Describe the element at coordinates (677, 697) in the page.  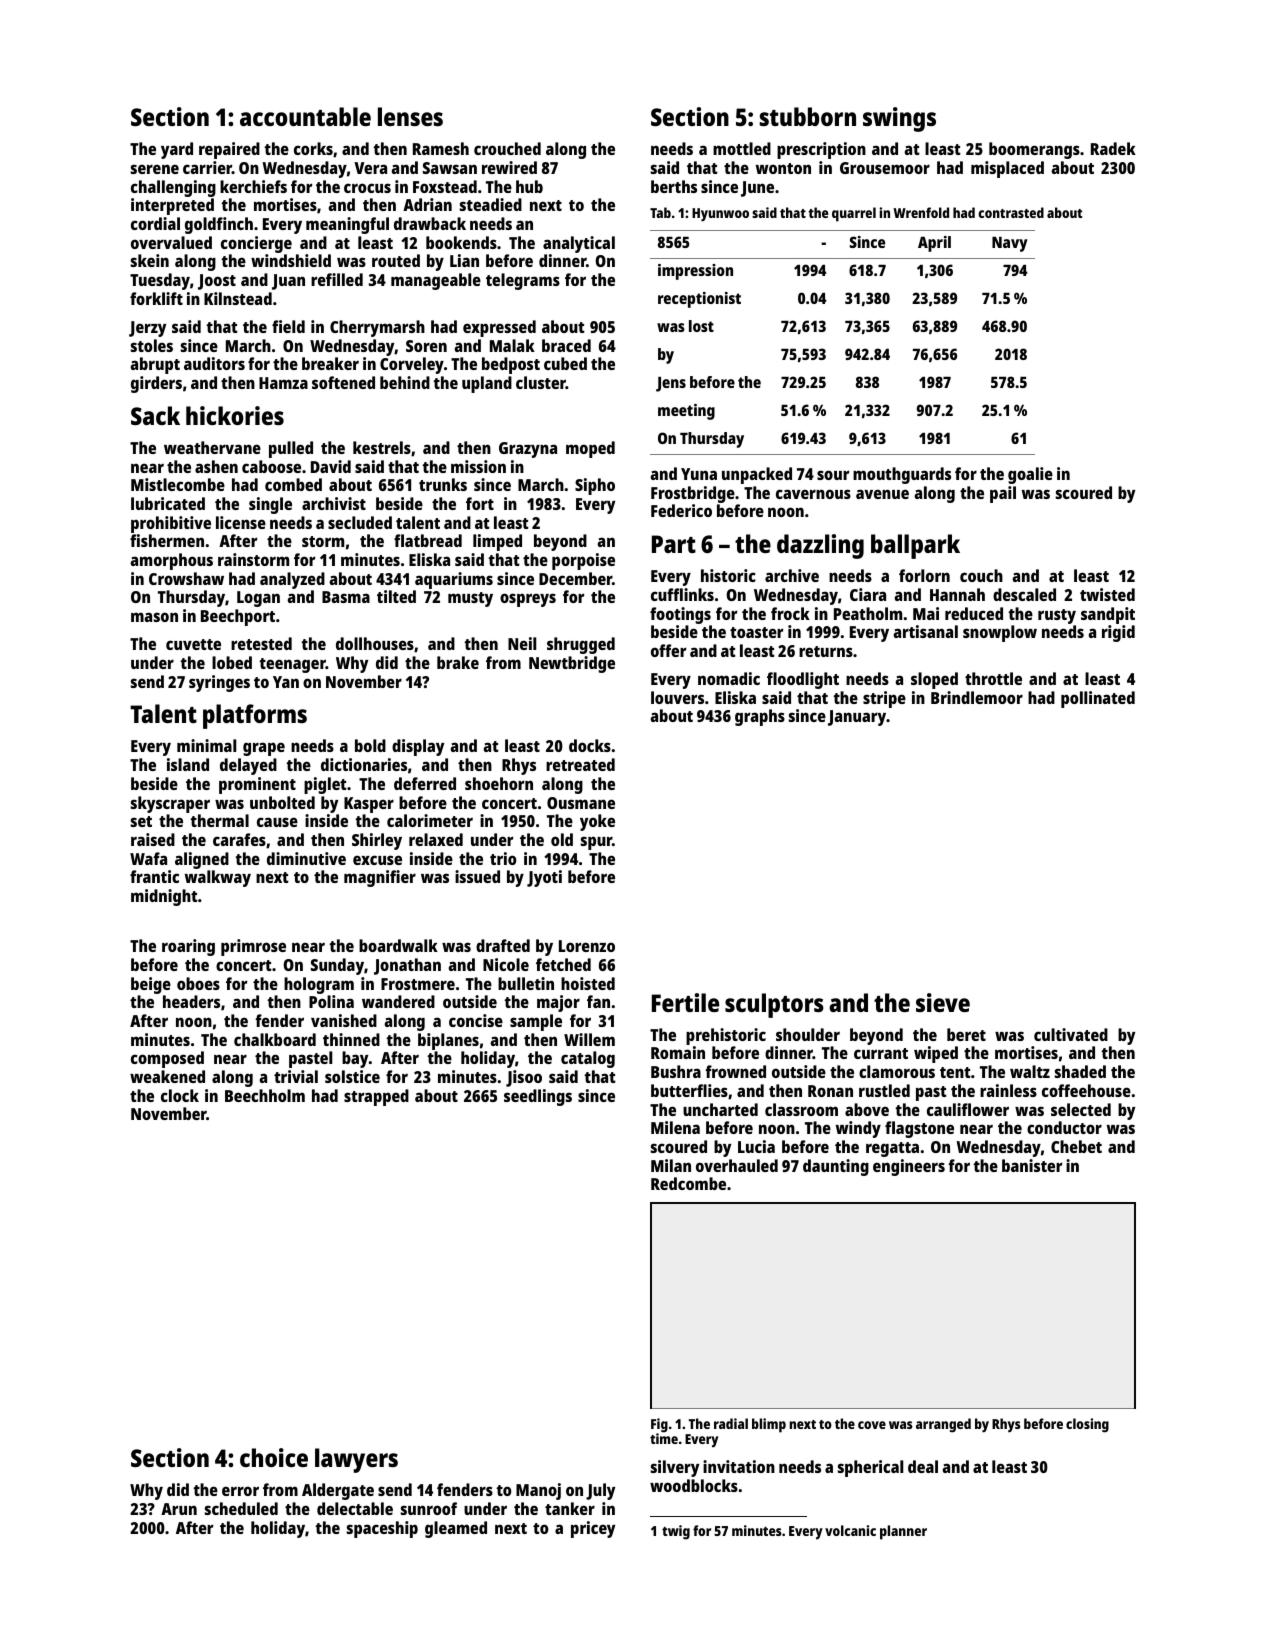
I see `louvers` at that location.
